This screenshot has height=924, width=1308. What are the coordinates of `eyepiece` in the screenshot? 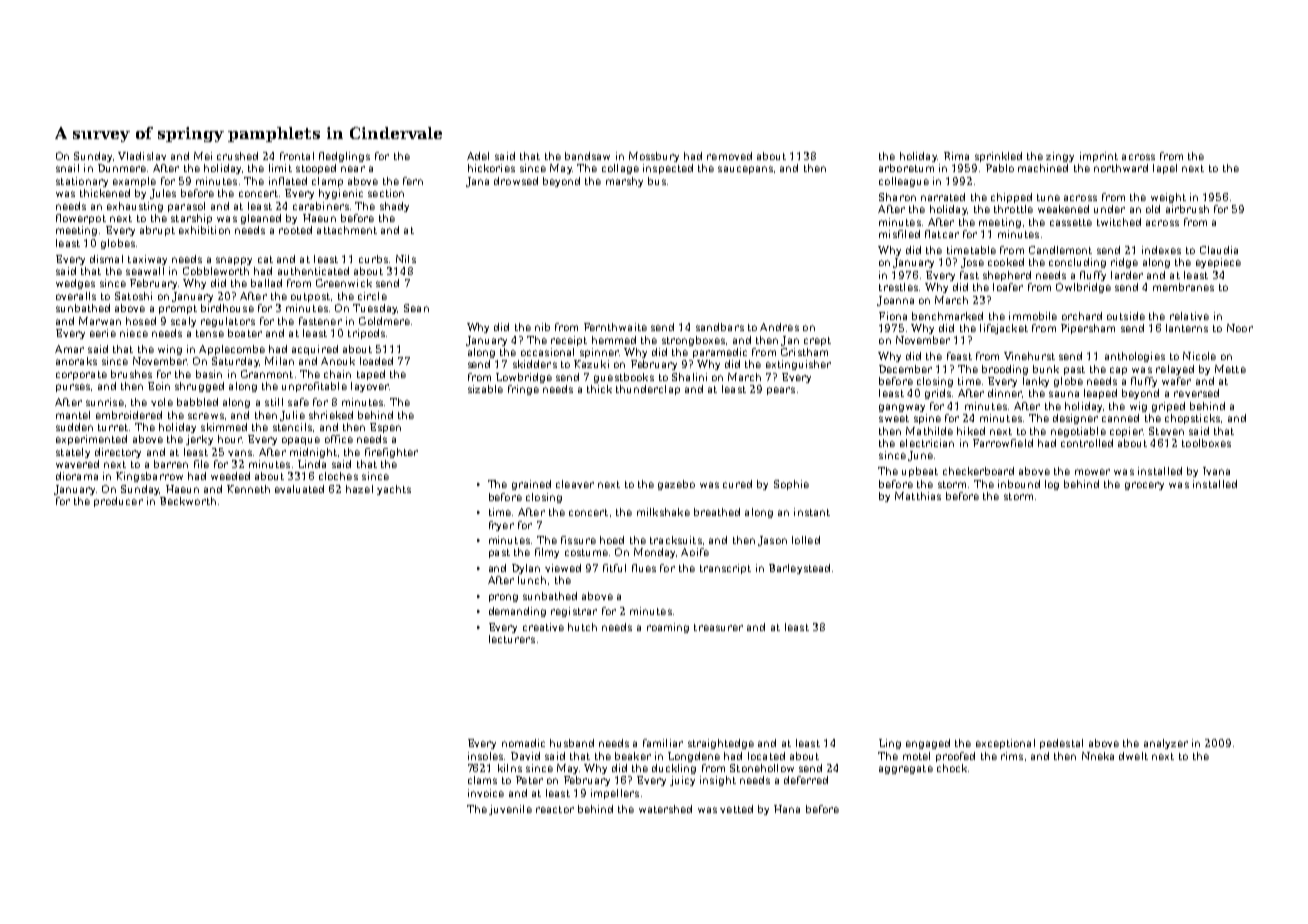 It's located at (1218, 263).
